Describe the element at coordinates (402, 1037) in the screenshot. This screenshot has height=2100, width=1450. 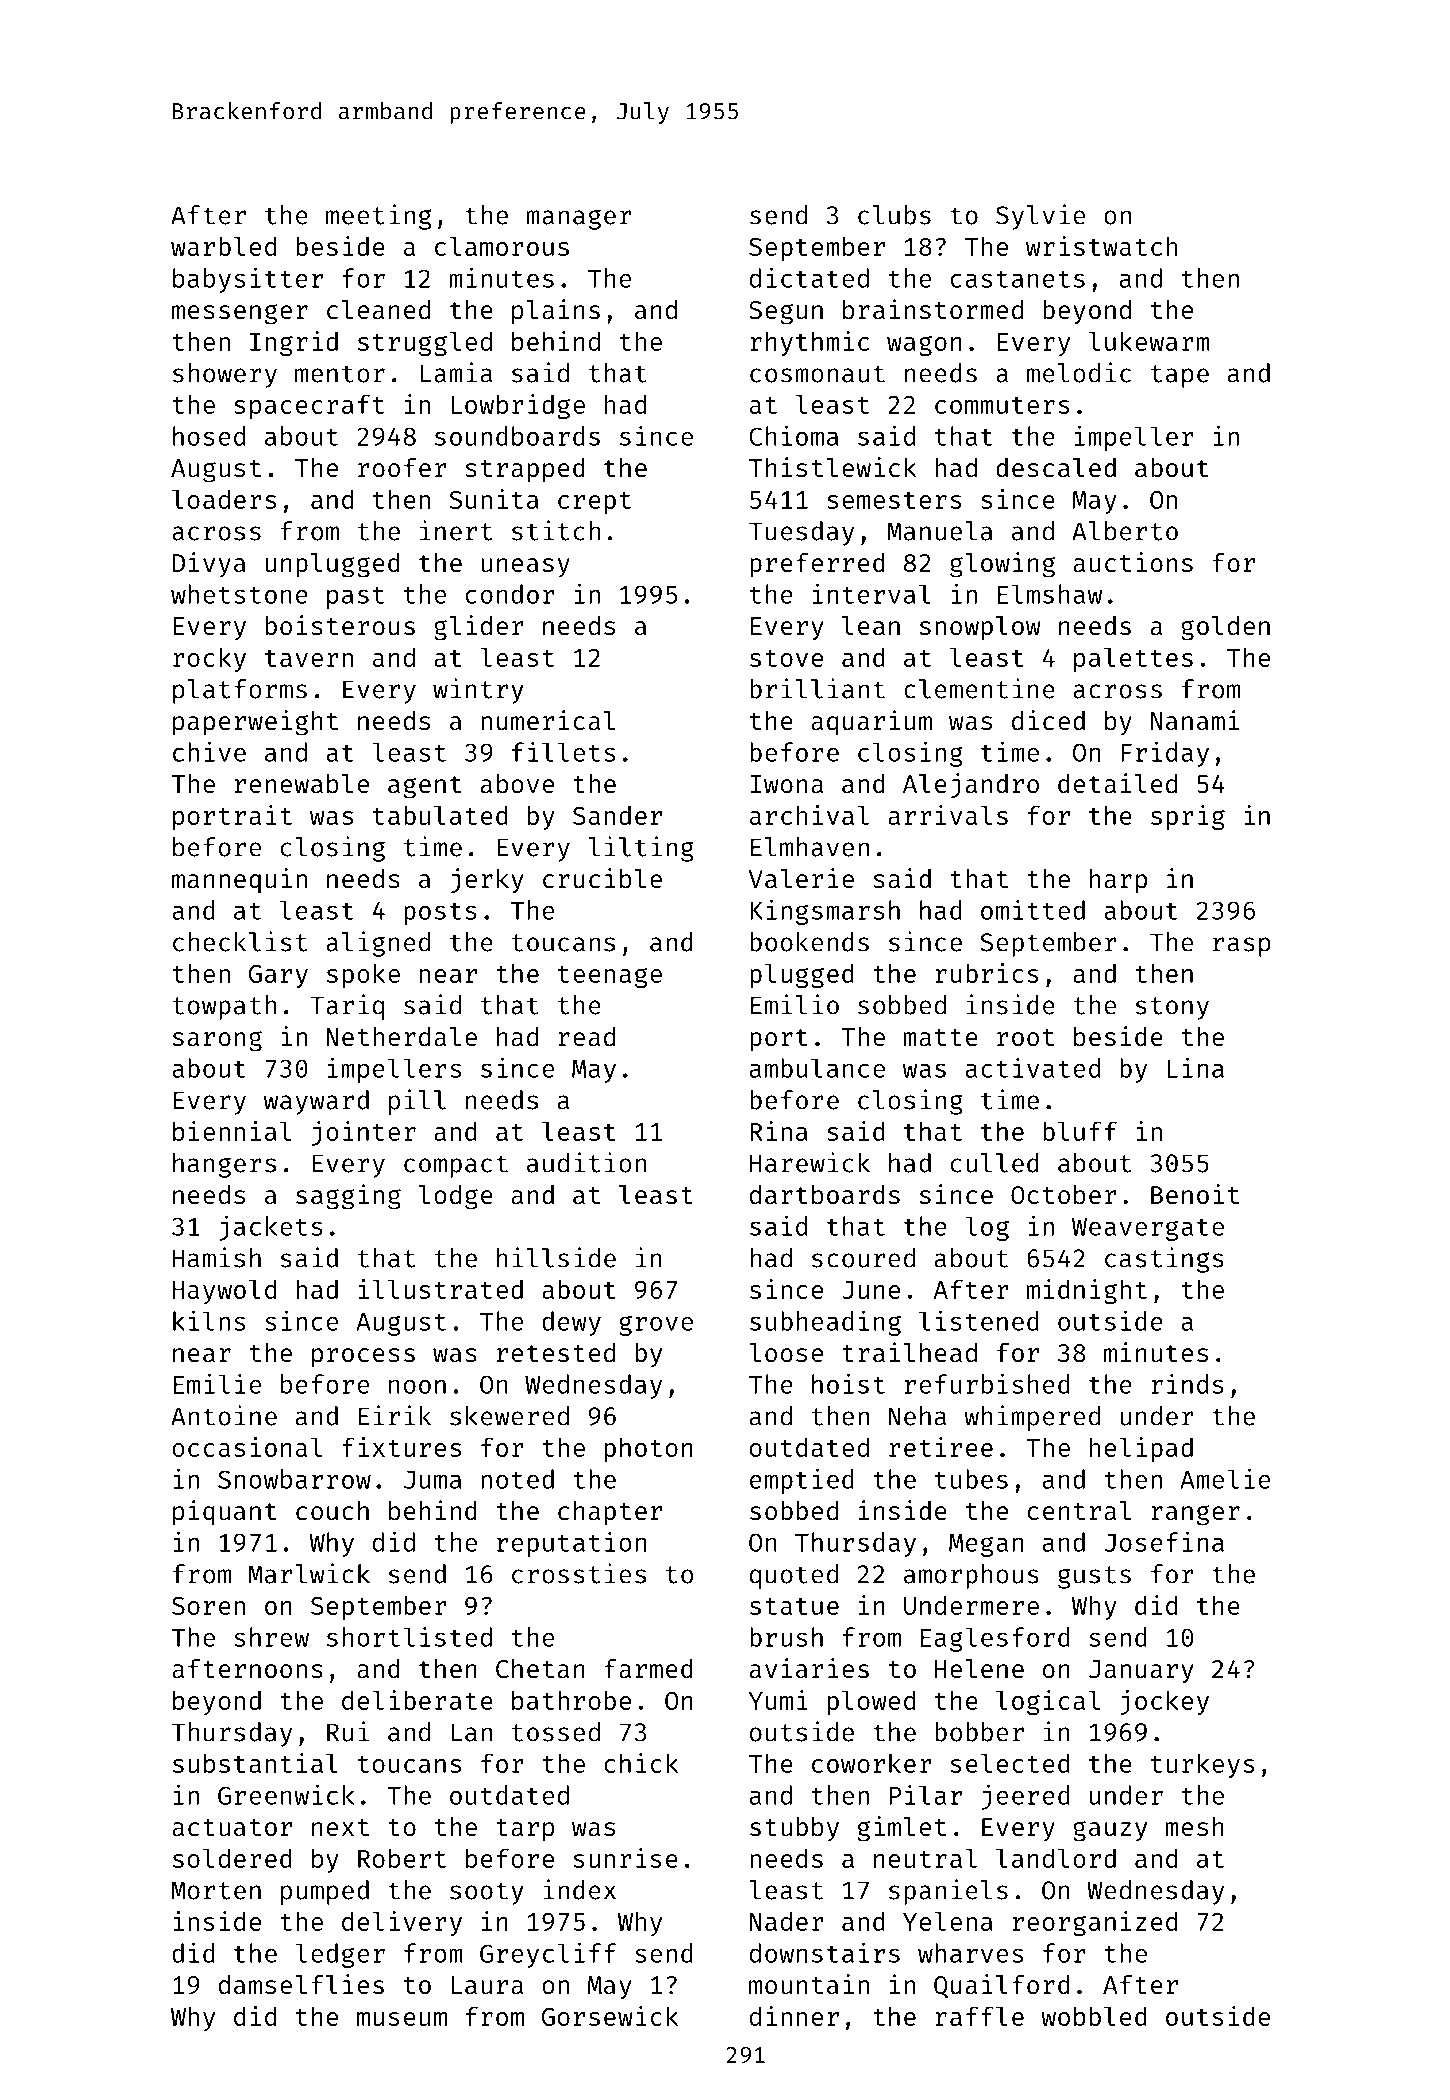
I see `Netherdale` at that location.
